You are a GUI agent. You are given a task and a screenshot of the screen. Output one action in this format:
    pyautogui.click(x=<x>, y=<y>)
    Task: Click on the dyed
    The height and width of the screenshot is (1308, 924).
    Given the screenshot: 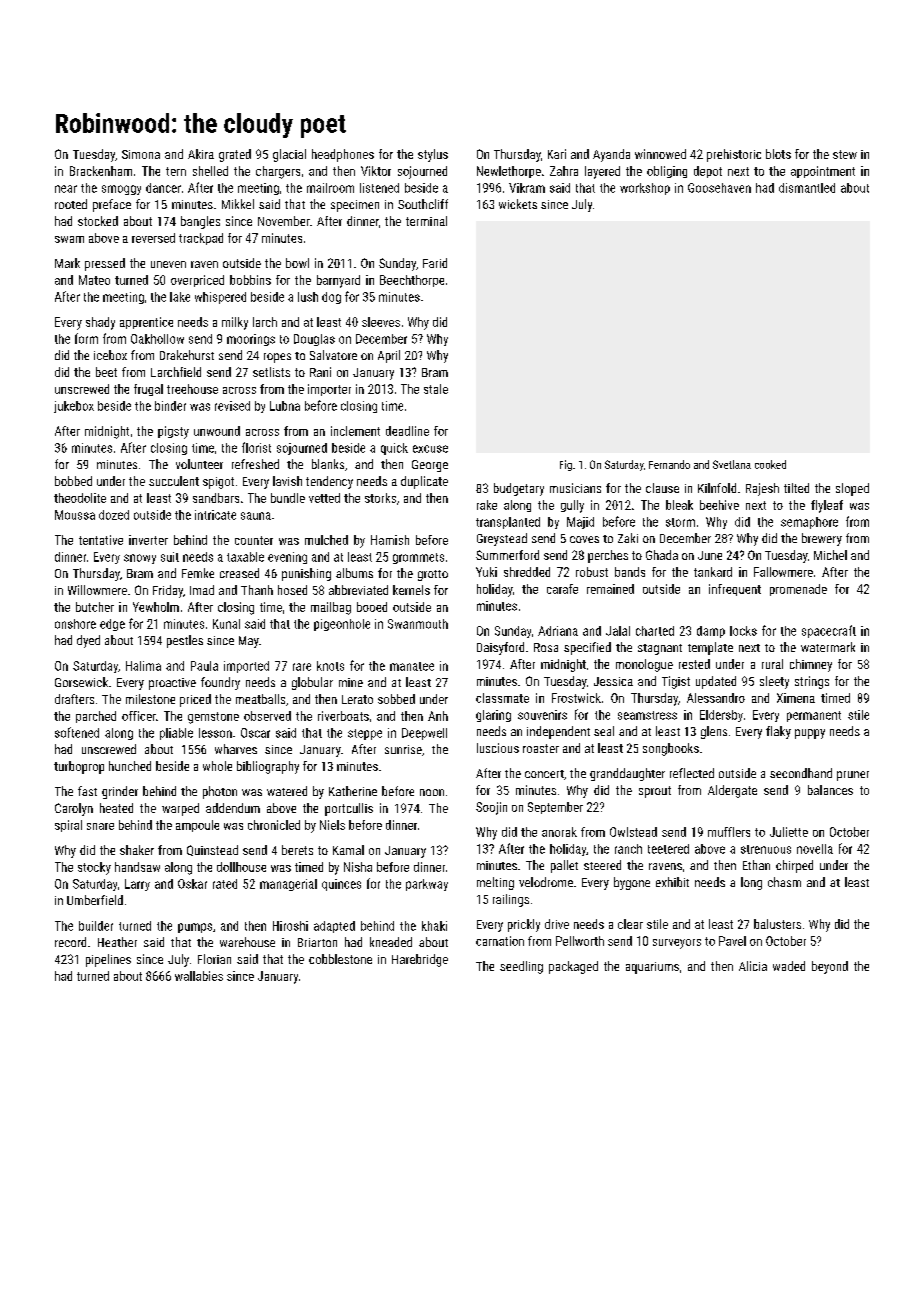 What is the action you would take?
    pyautogui.click(x=88, y=641)
